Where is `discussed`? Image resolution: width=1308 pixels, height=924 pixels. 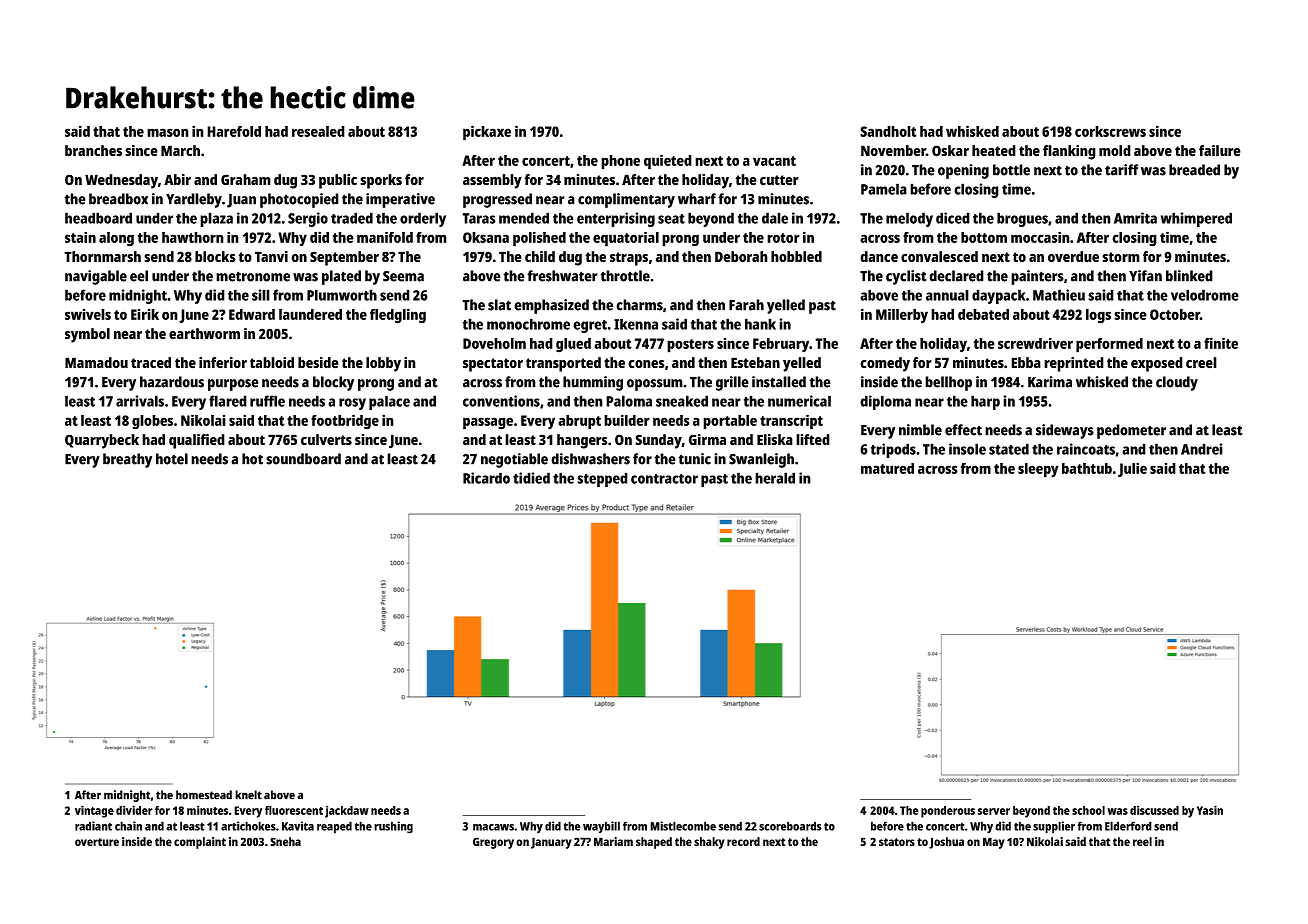 discussed is located at coordinates (1154, 810).
